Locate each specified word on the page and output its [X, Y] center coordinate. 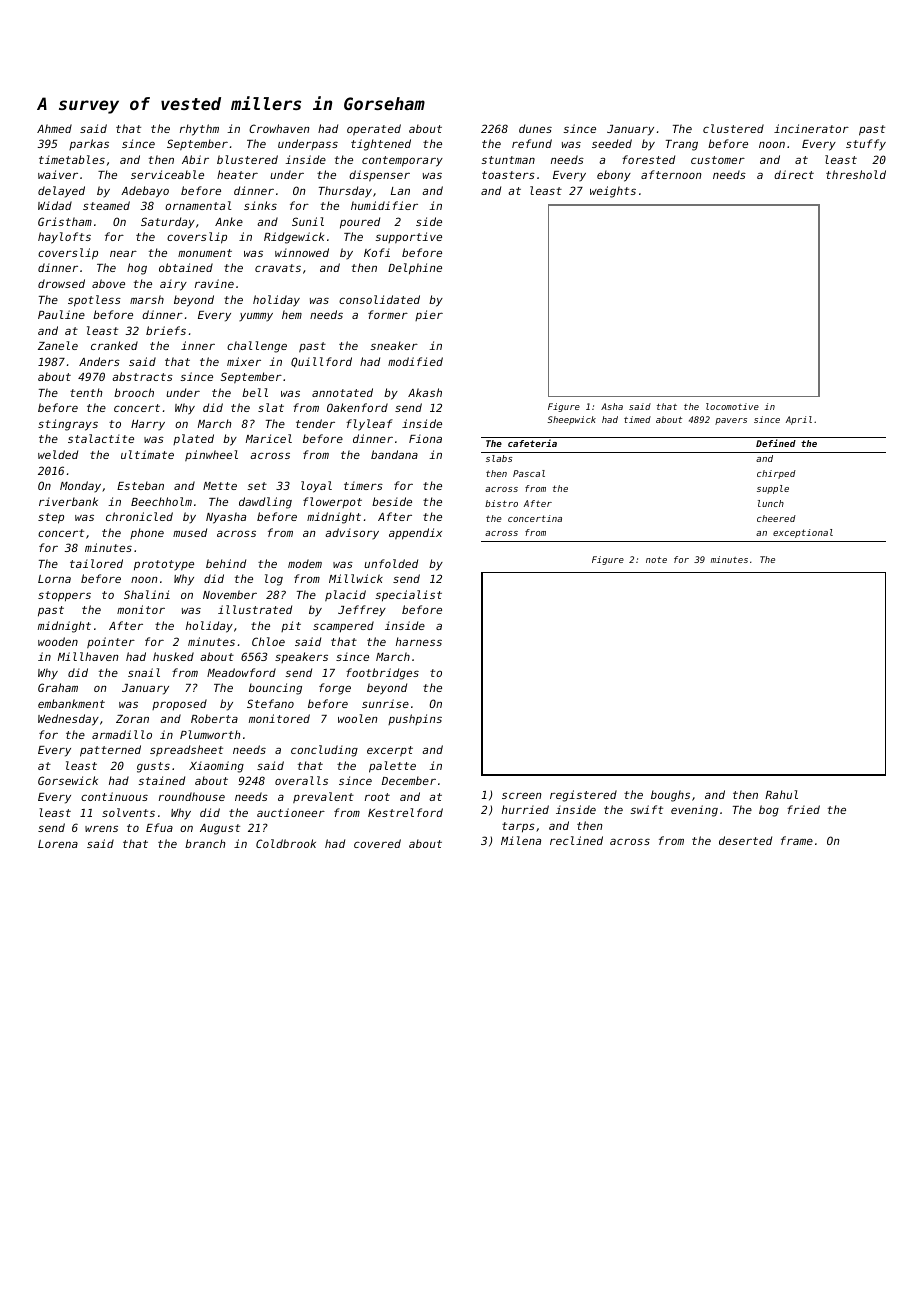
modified [415, 361]
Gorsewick [68, 780]
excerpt [390, 751]
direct [794, 174]
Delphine [415, 269]
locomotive [732, 406]
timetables [72, 159]
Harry [148, 425]
